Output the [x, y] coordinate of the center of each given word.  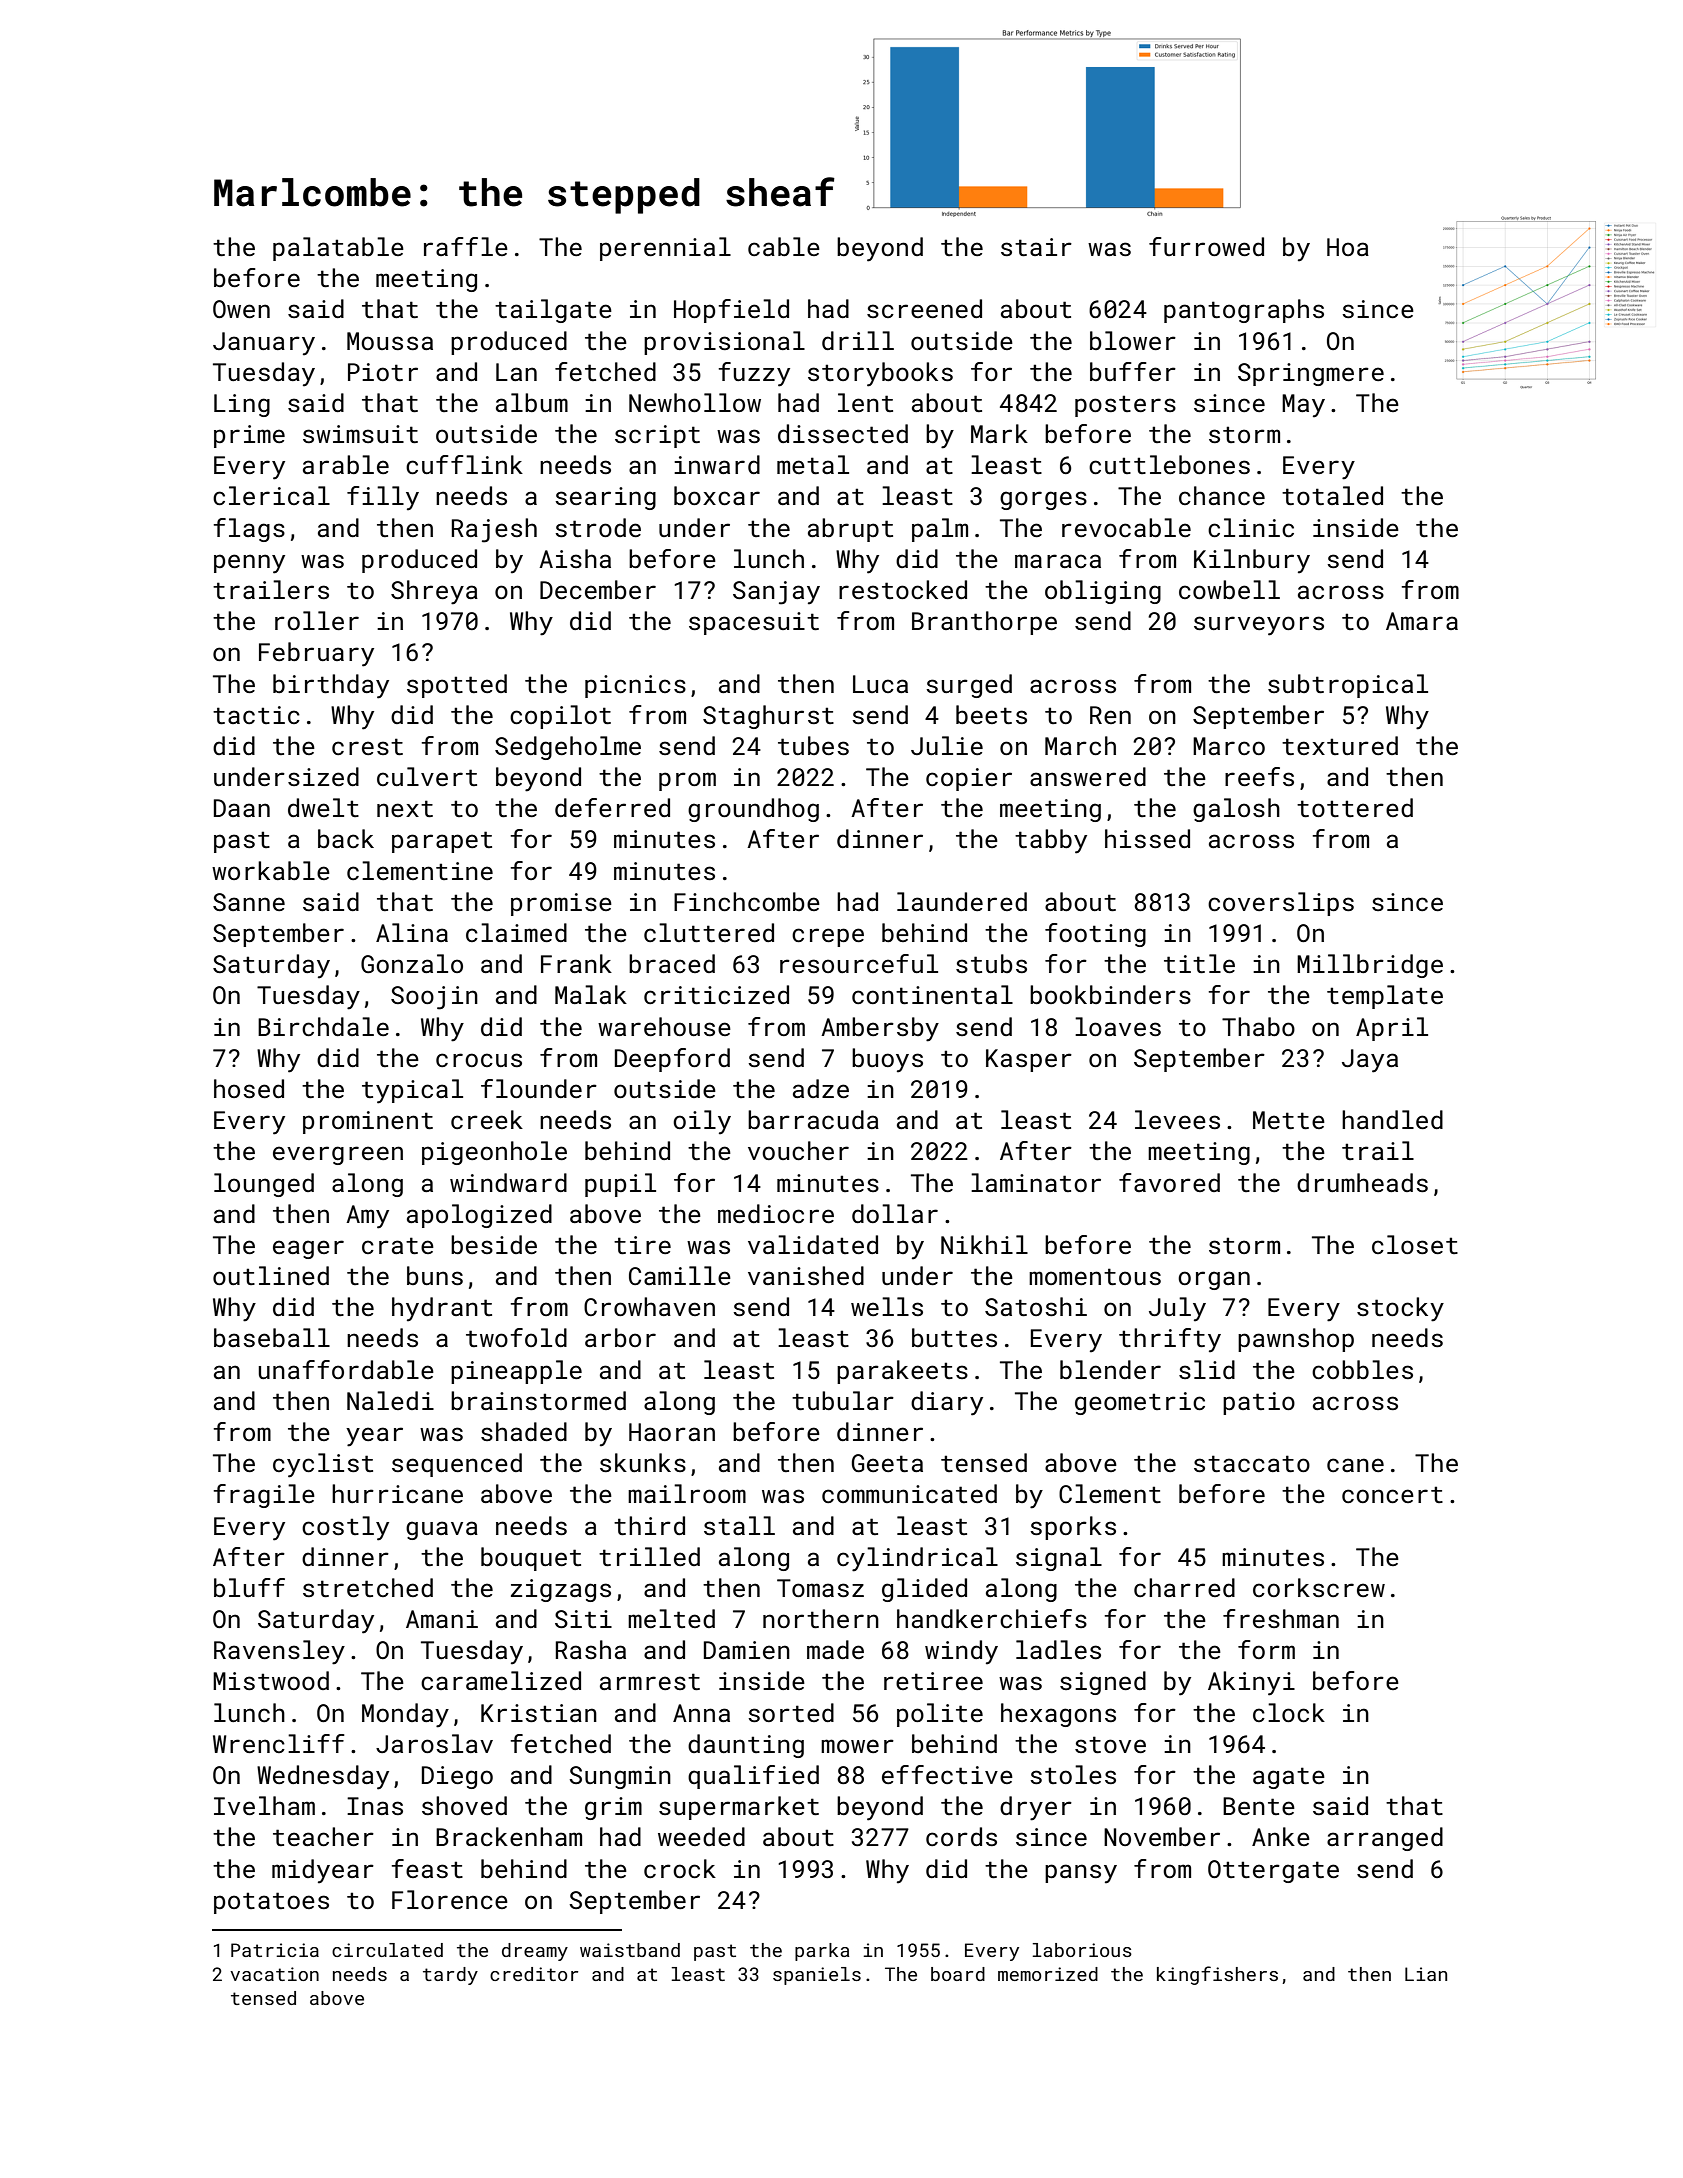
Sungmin [620, 1777]
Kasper [1029, 1060]
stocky [1400, 1309]
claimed [516, 932]
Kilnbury [1252, 561]
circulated [387, 1950]
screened [924, 308]
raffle [466, 246]
